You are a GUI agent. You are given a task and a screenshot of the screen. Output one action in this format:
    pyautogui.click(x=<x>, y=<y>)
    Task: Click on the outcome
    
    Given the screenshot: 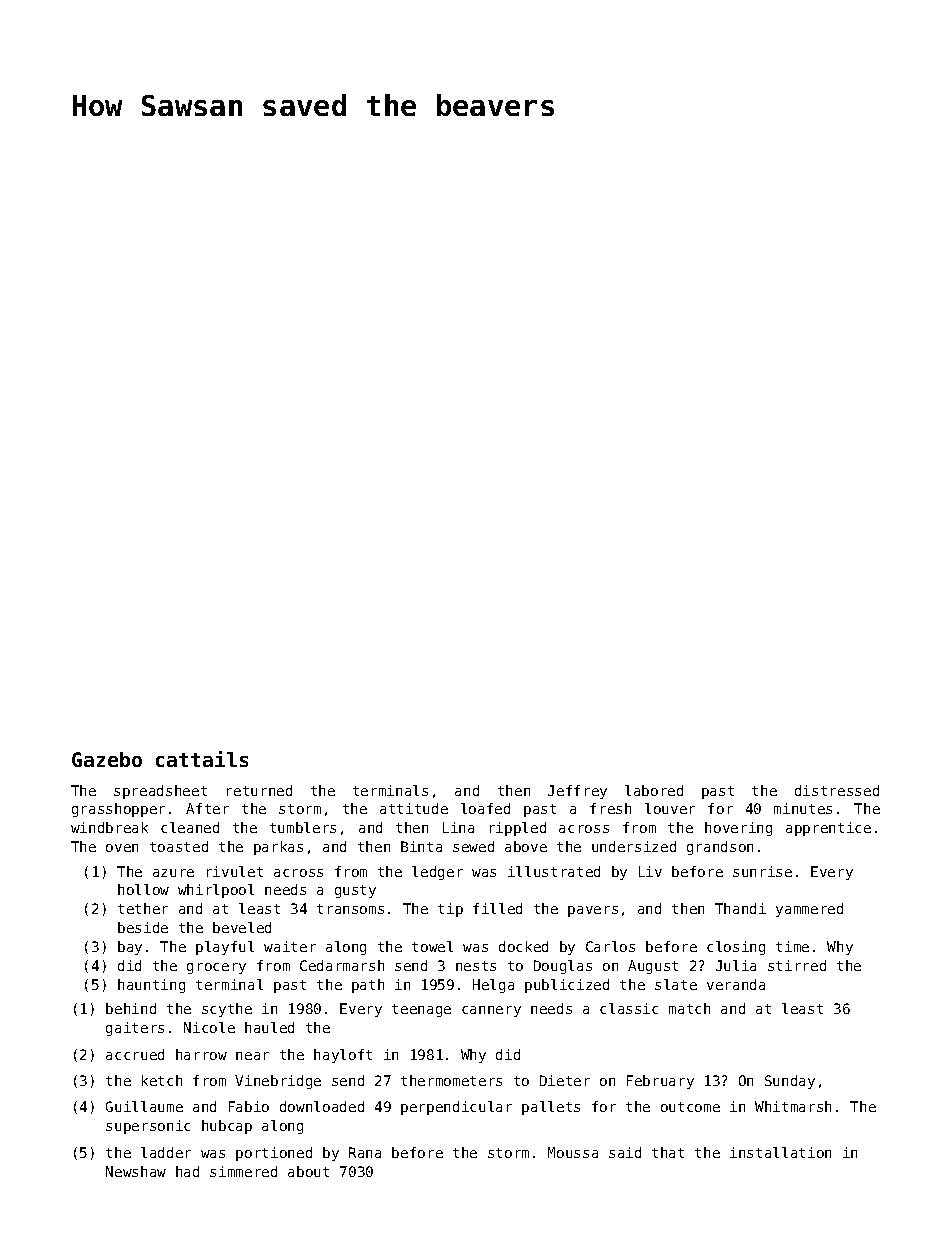 What is the action you would take?
    pyautogui.click(x=690, y=1107)
